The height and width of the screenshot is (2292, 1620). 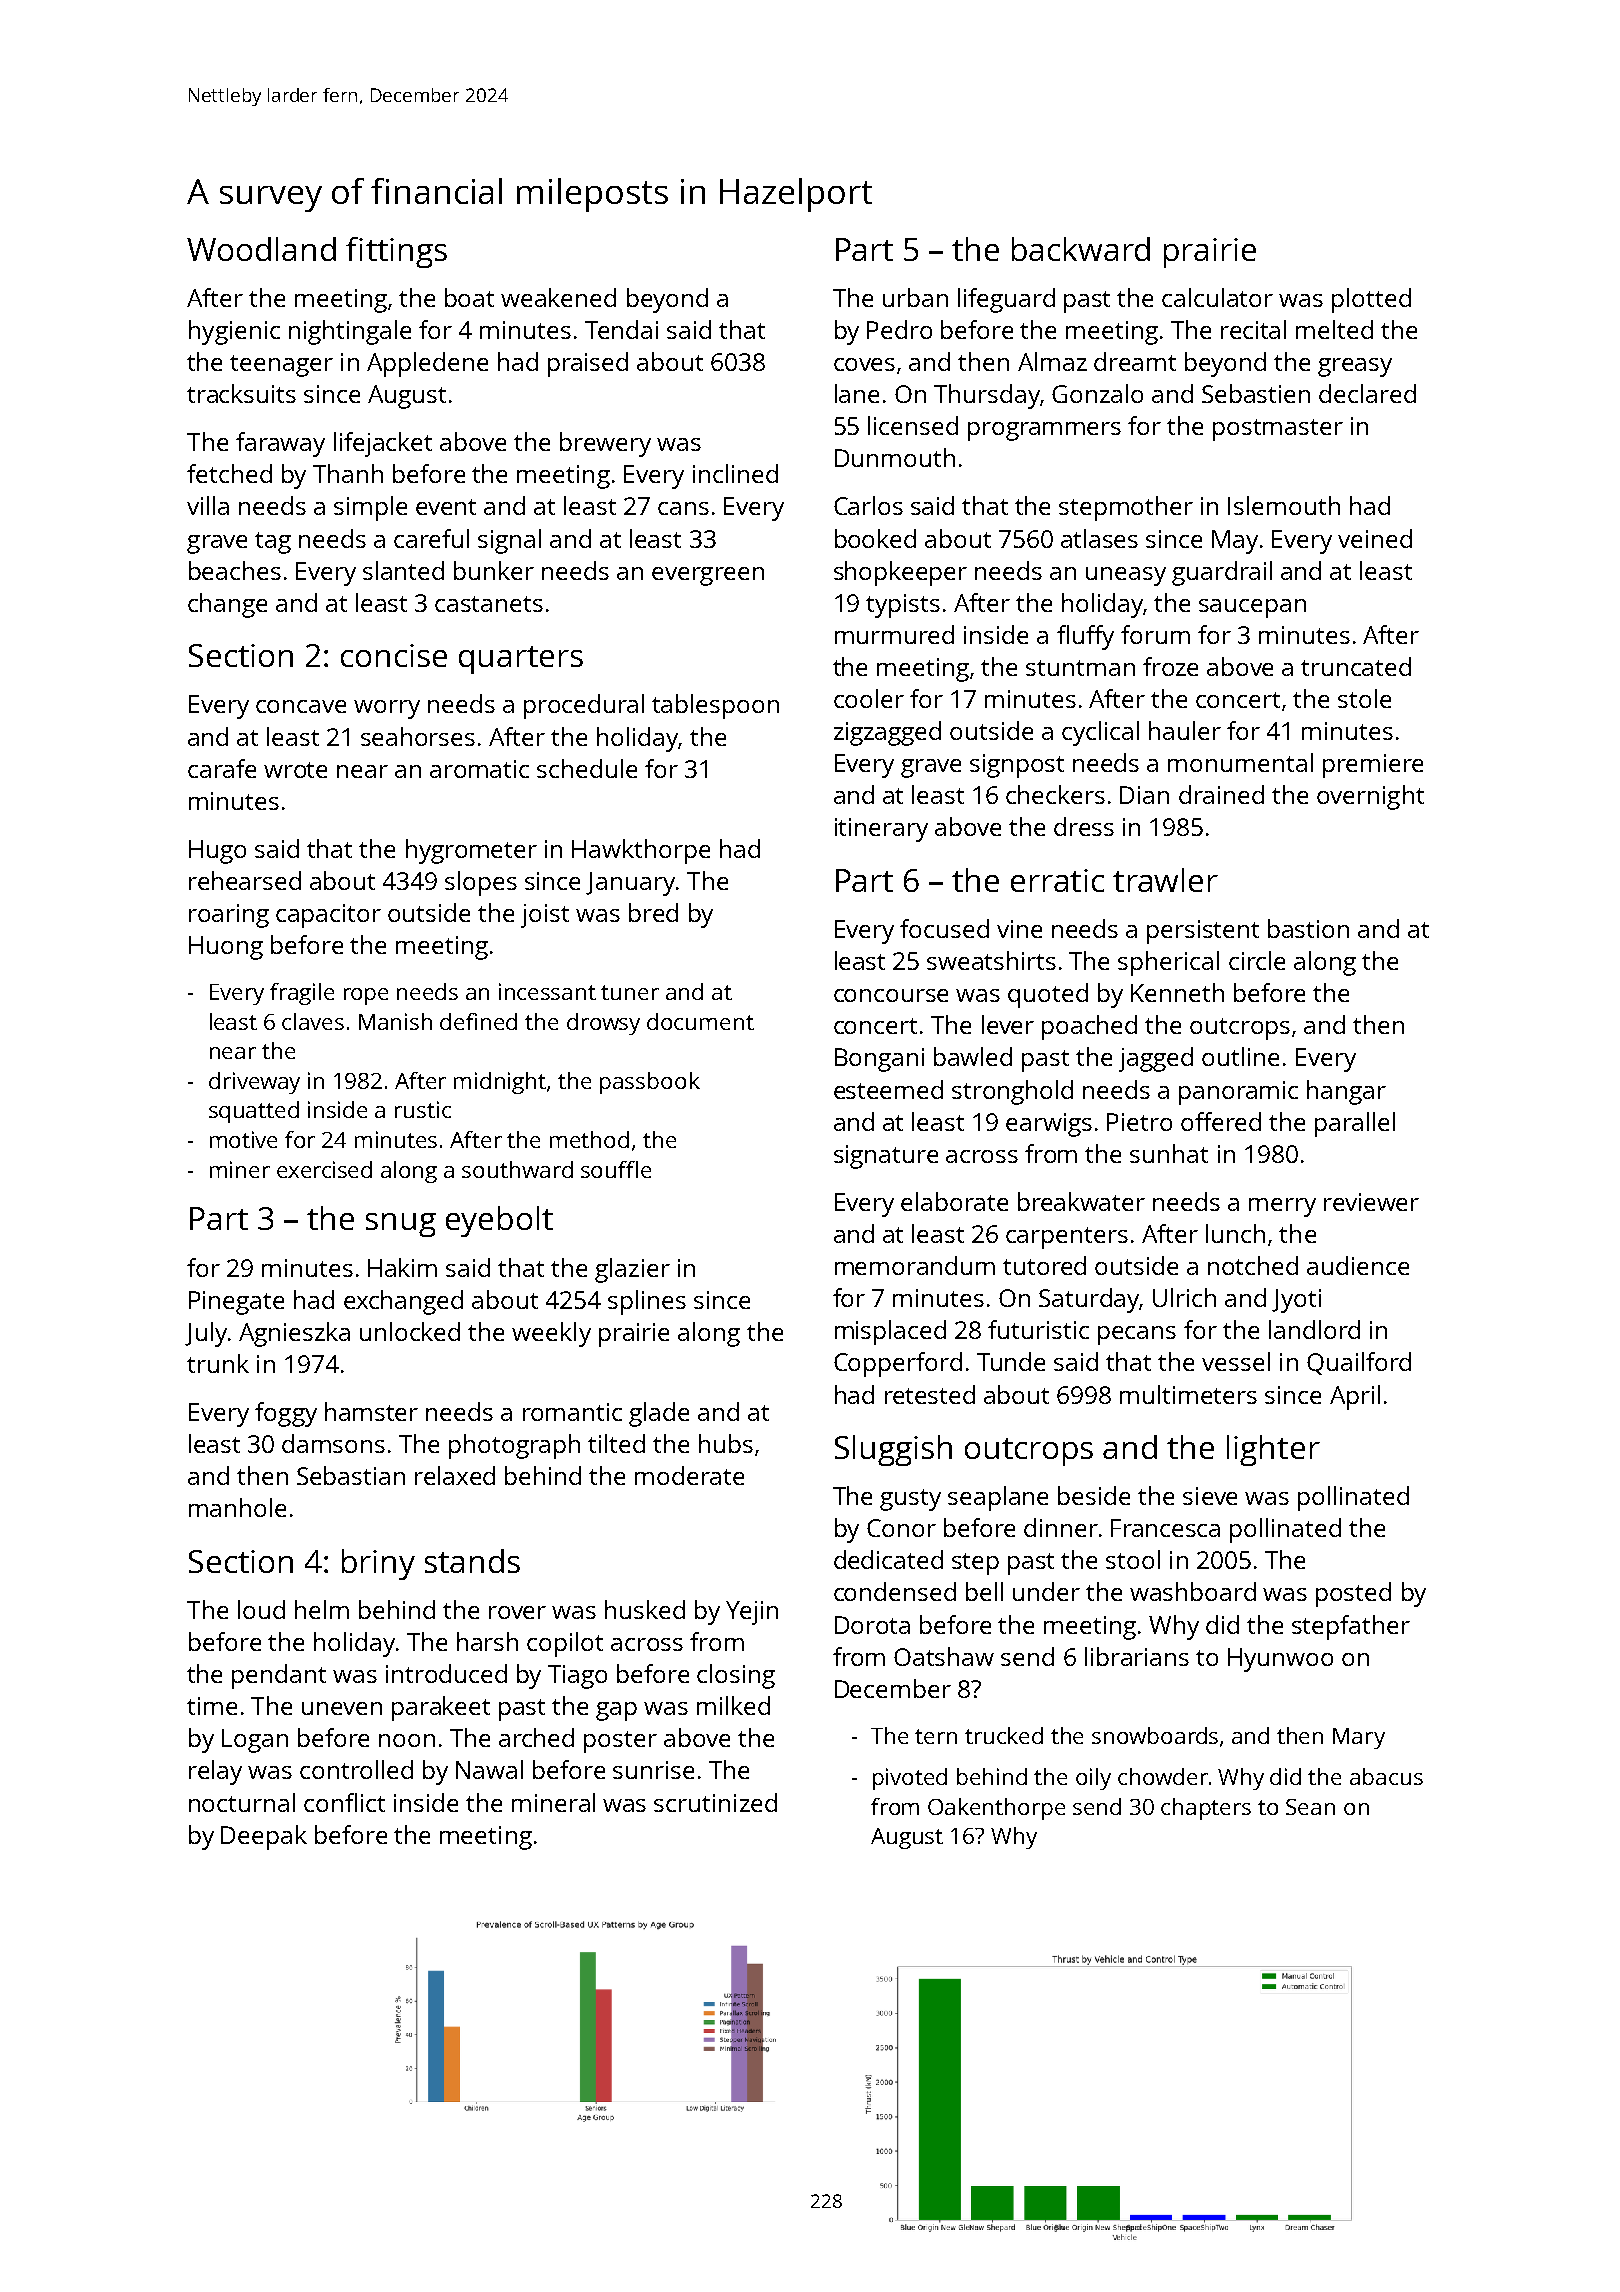 I want to click on introduced, so click(x=446, y=1673).
